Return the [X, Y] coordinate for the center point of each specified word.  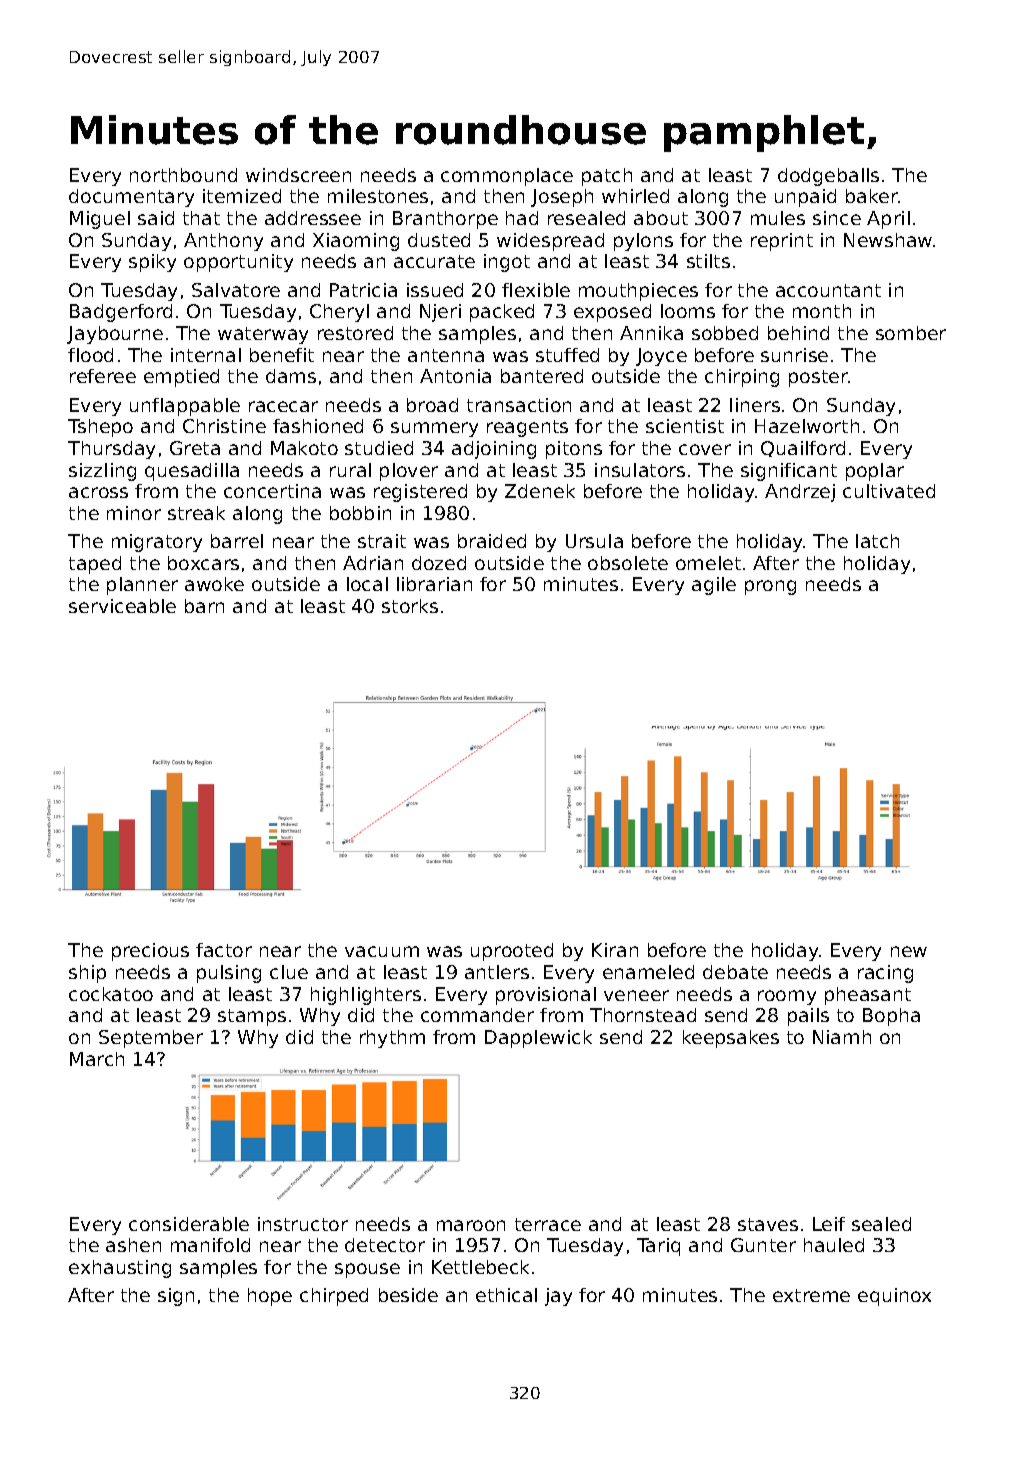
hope [270, 1297]
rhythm [392, 1039]
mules [778, 218]
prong [770, 587]
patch [607, 177]
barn [204, 606]
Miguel [100, 220]
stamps [252, 1017]
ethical [506, 1295]
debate [735, 972]
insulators [640, 470]
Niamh [842, 1037]
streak [196, 513]
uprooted [512, 952]
